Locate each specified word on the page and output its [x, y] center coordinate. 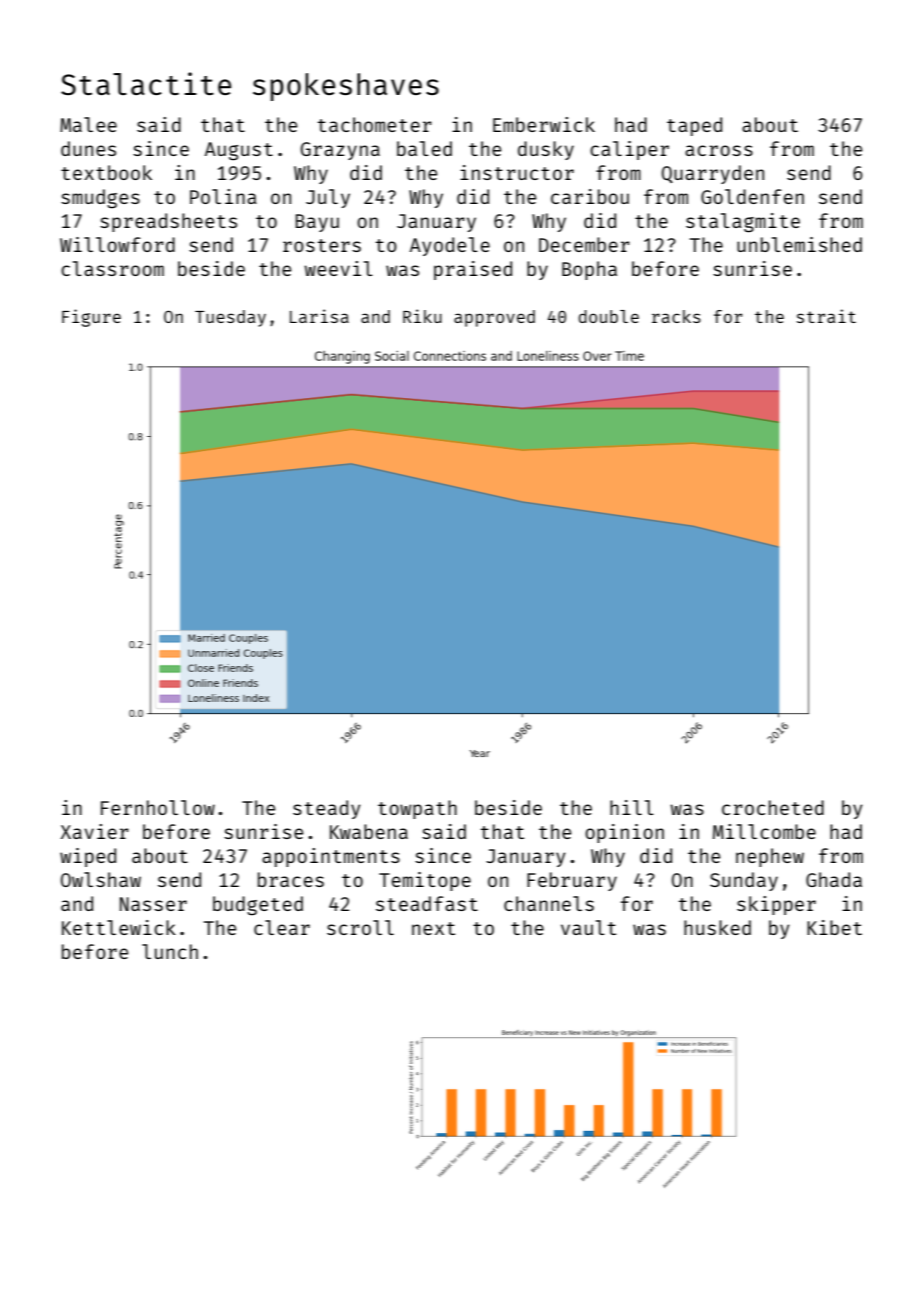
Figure [91, 318]
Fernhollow [158, 807]
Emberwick [544, 124]
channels [549, 903]
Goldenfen [752, 196]
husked [717, 927]
